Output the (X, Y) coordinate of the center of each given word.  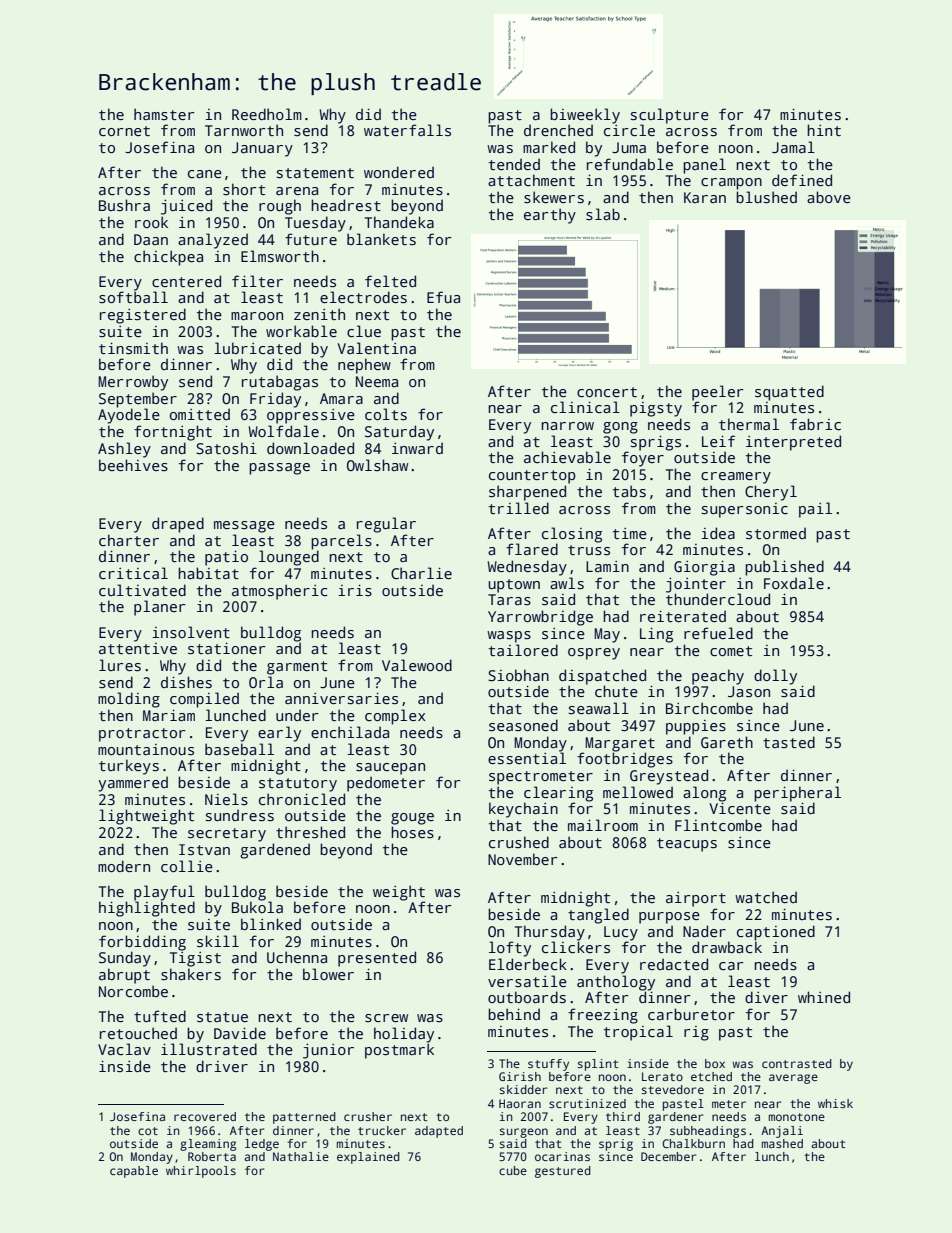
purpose (669, 918)
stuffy (548, 1065)
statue (222, 1017)
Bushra (124, 205)
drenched (558, 130)
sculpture (670, 116)
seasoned (523, 725)
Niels (226, 799)
